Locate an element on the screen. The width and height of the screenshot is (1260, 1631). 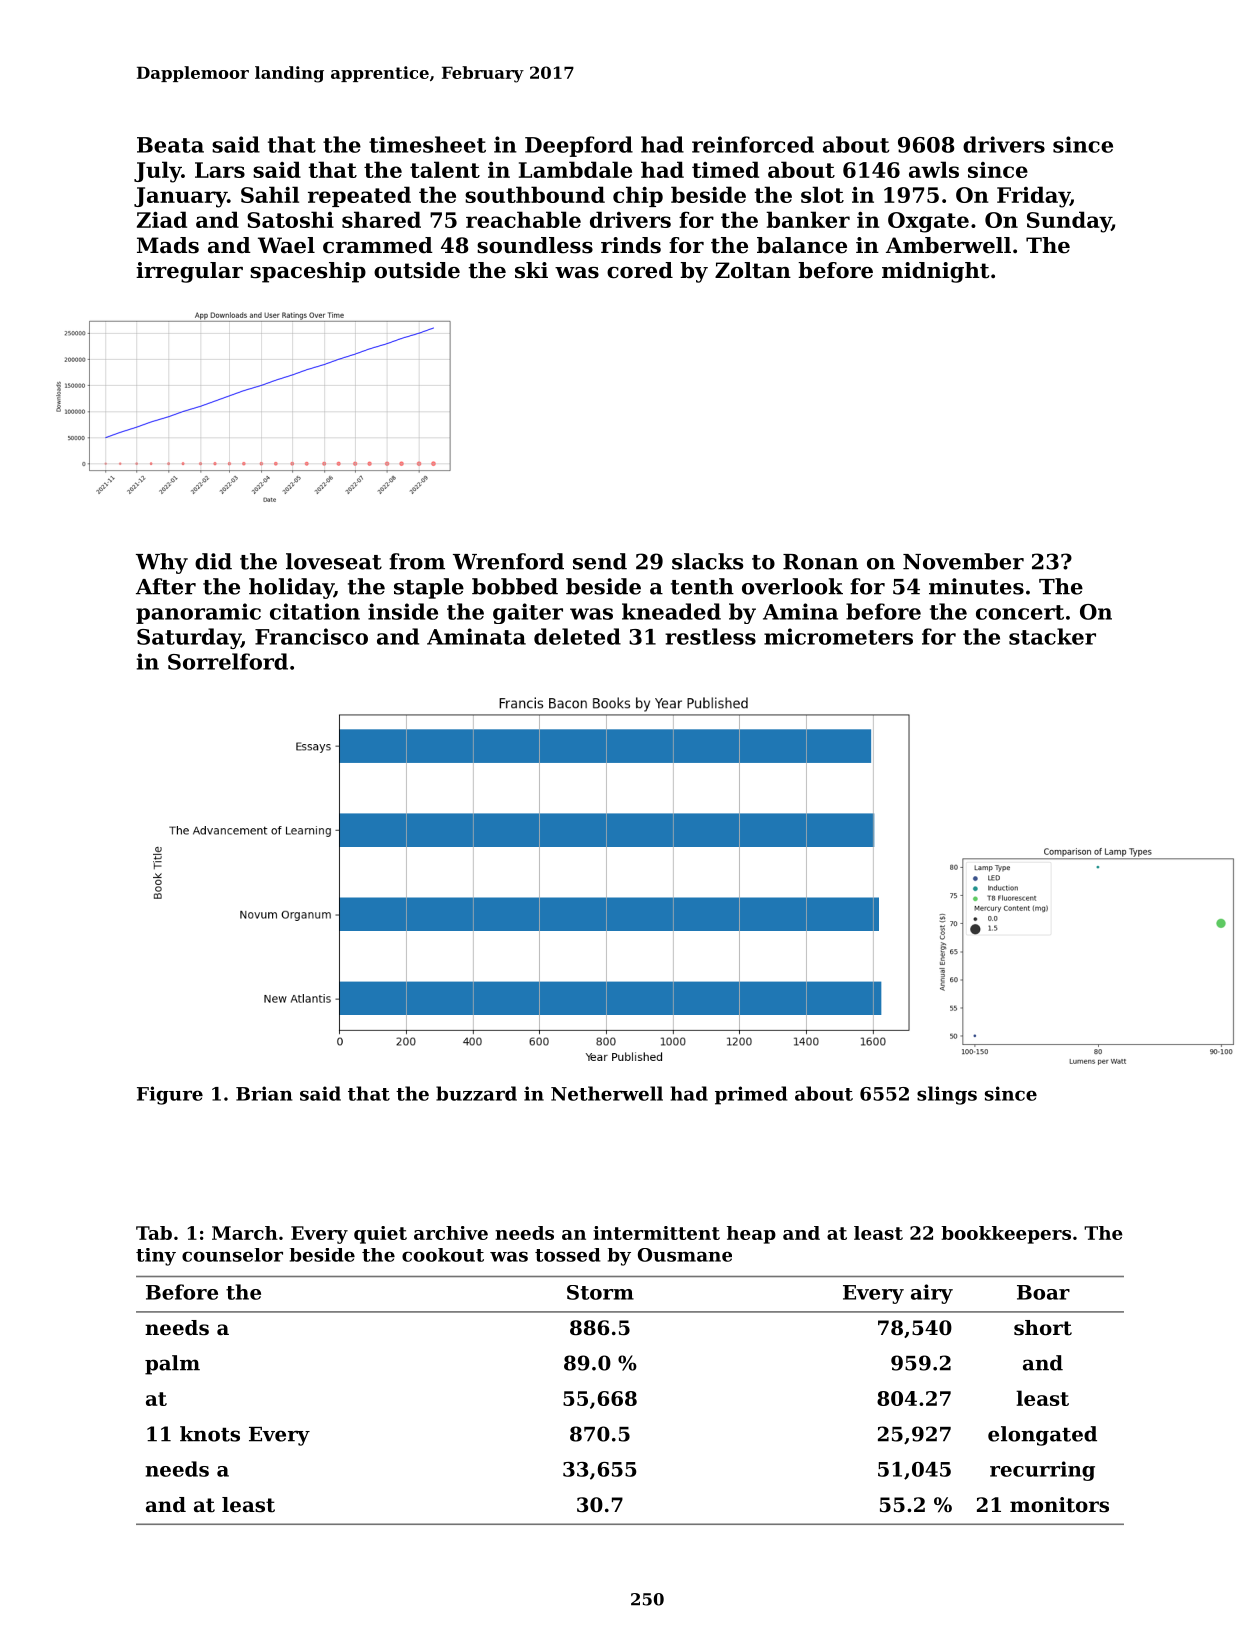
After is located at coordinates (166, 586).
